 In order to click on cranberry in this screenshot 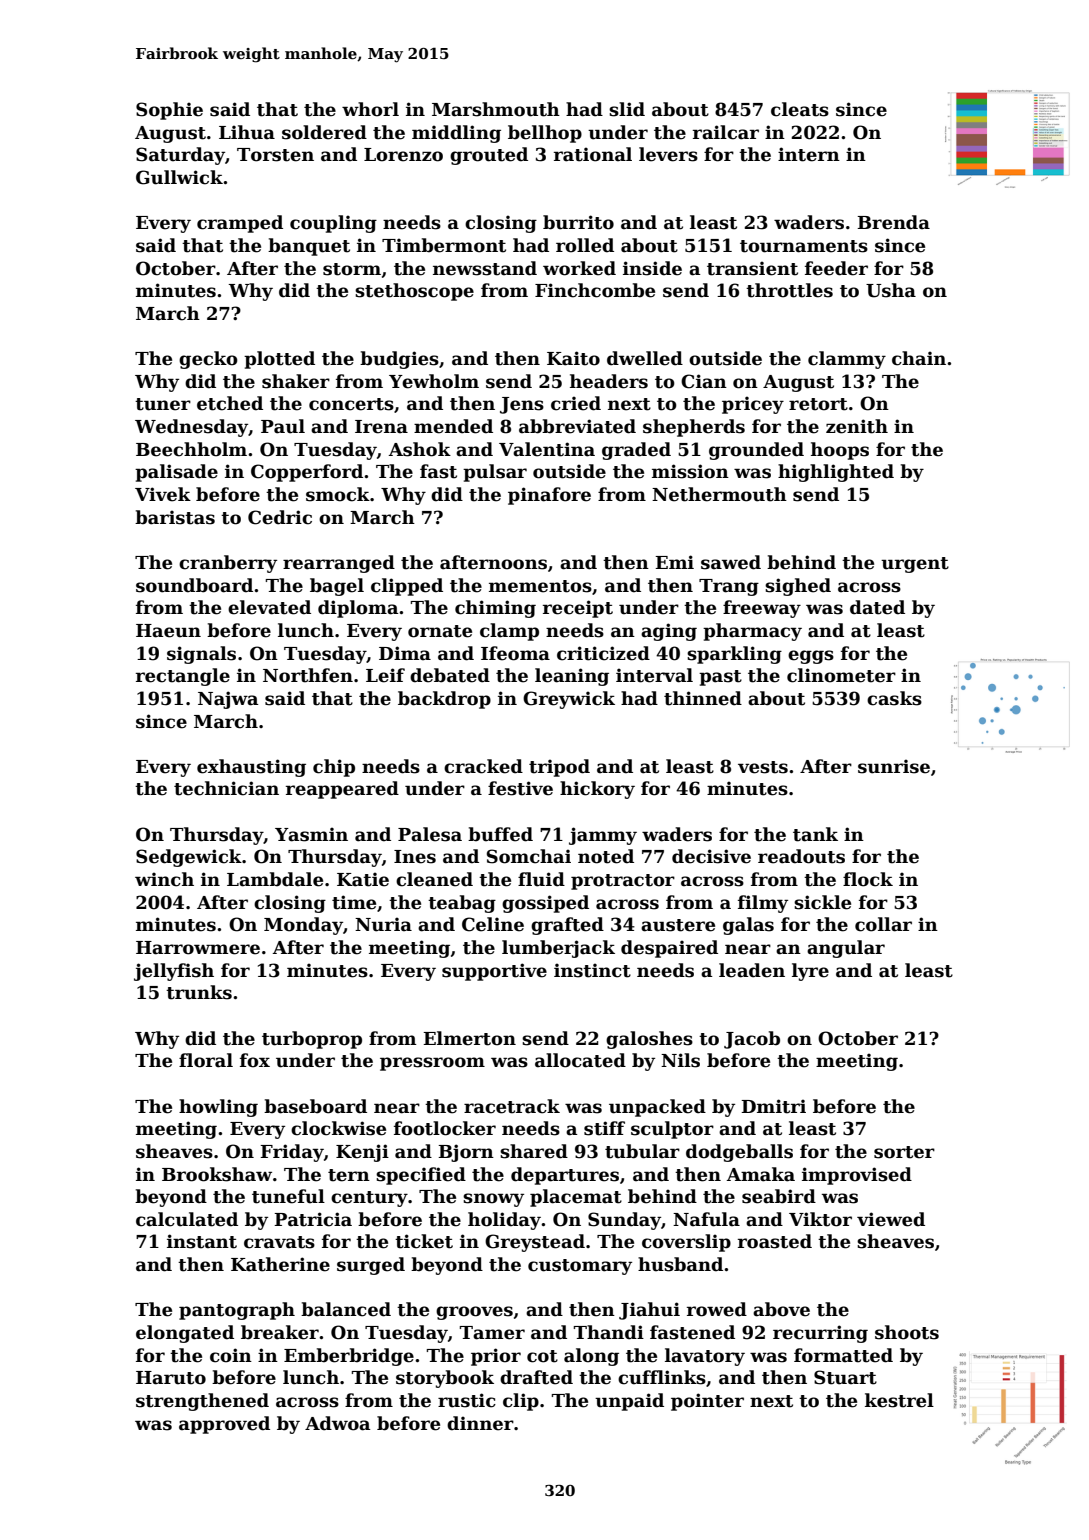, I will do `click(228, 564)`.
